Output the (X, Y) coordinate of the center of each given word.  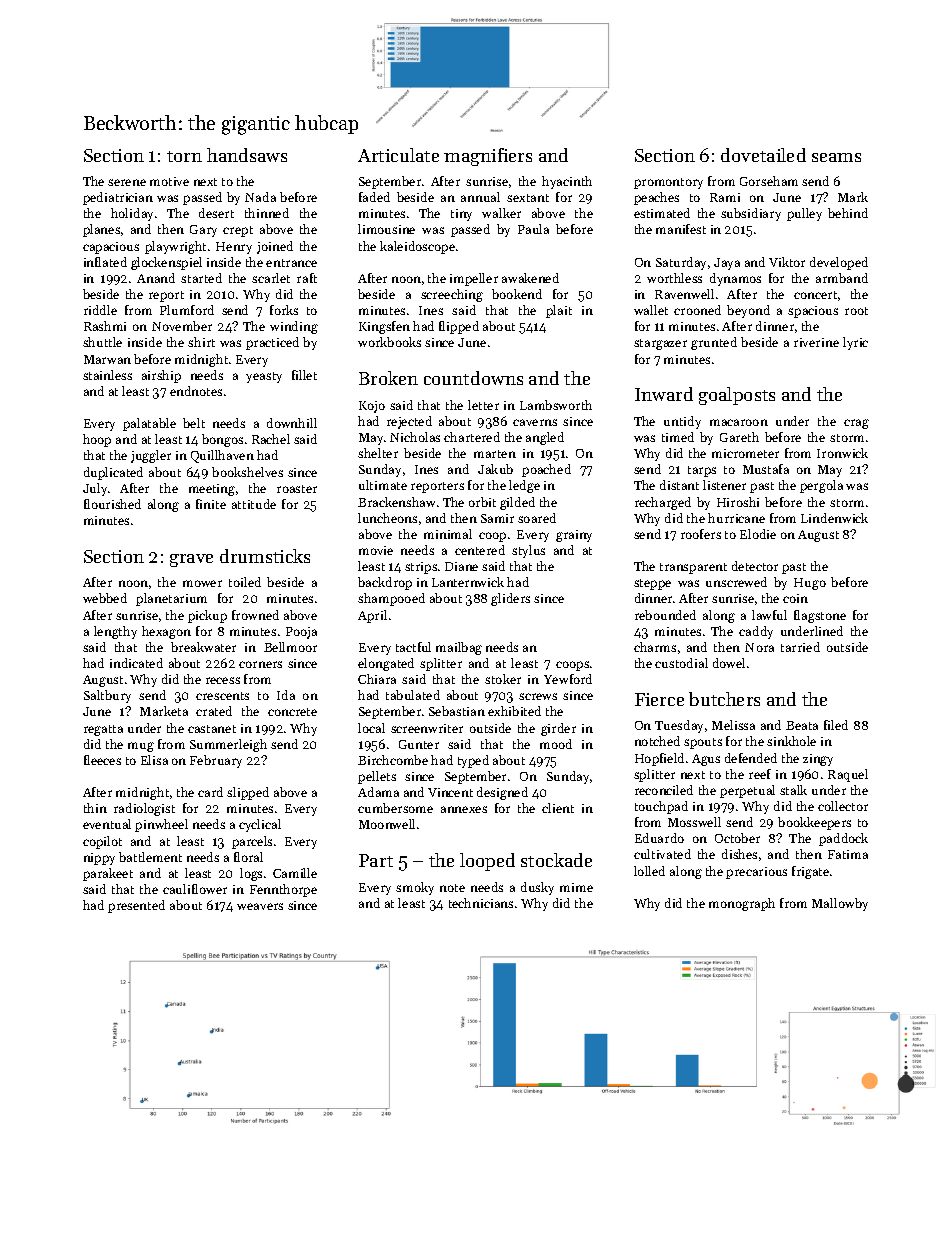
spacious (813, 312)
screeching (452, 295)
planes (101, 230)
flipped (459, 327)
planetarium (171, 599)
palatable (149, 424)
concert (815, 295)
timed (678, 437)
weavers (260, 906)
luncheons (387, 518)
